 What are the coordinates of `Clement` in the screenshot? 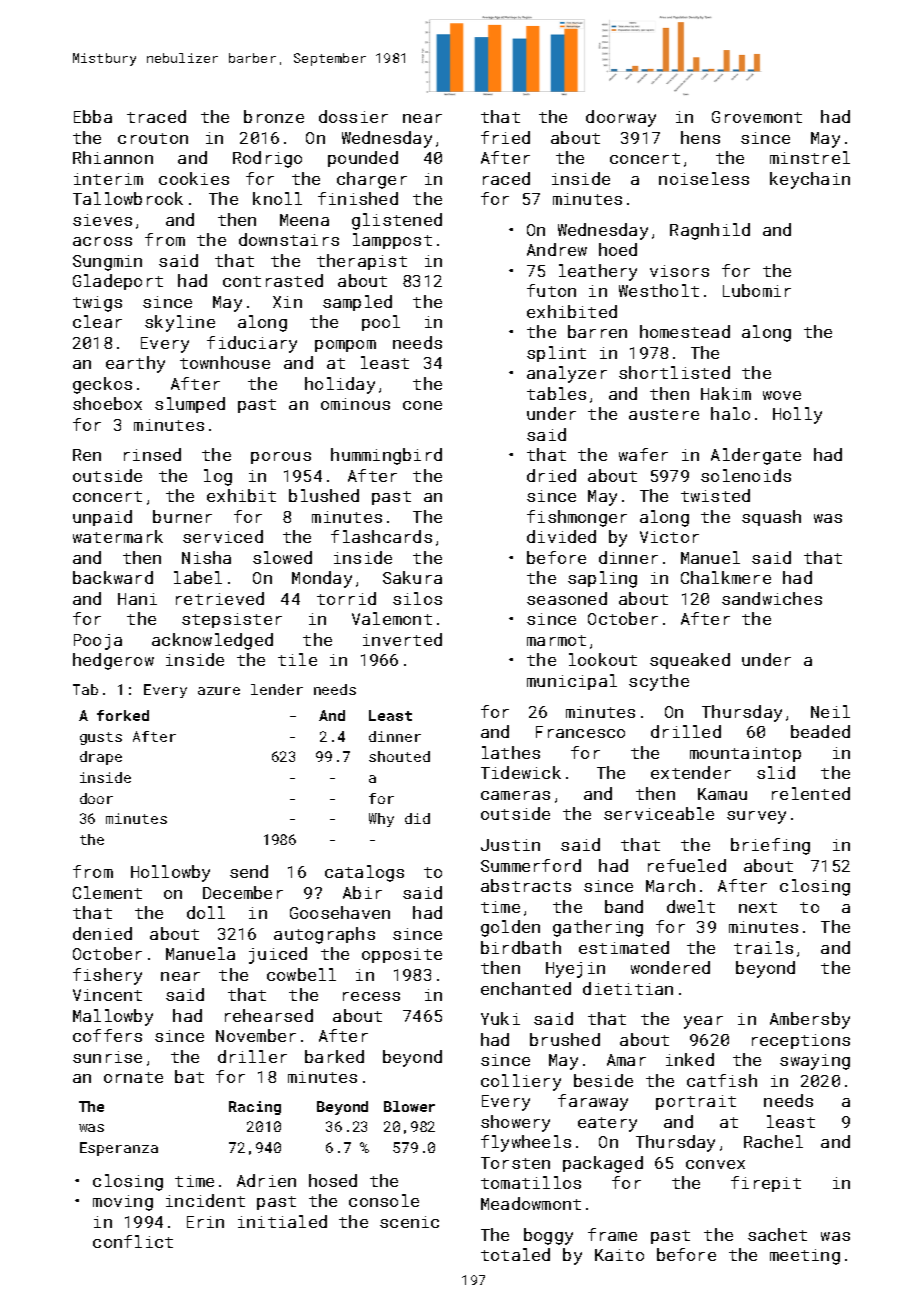 It's located at (107, 892).
